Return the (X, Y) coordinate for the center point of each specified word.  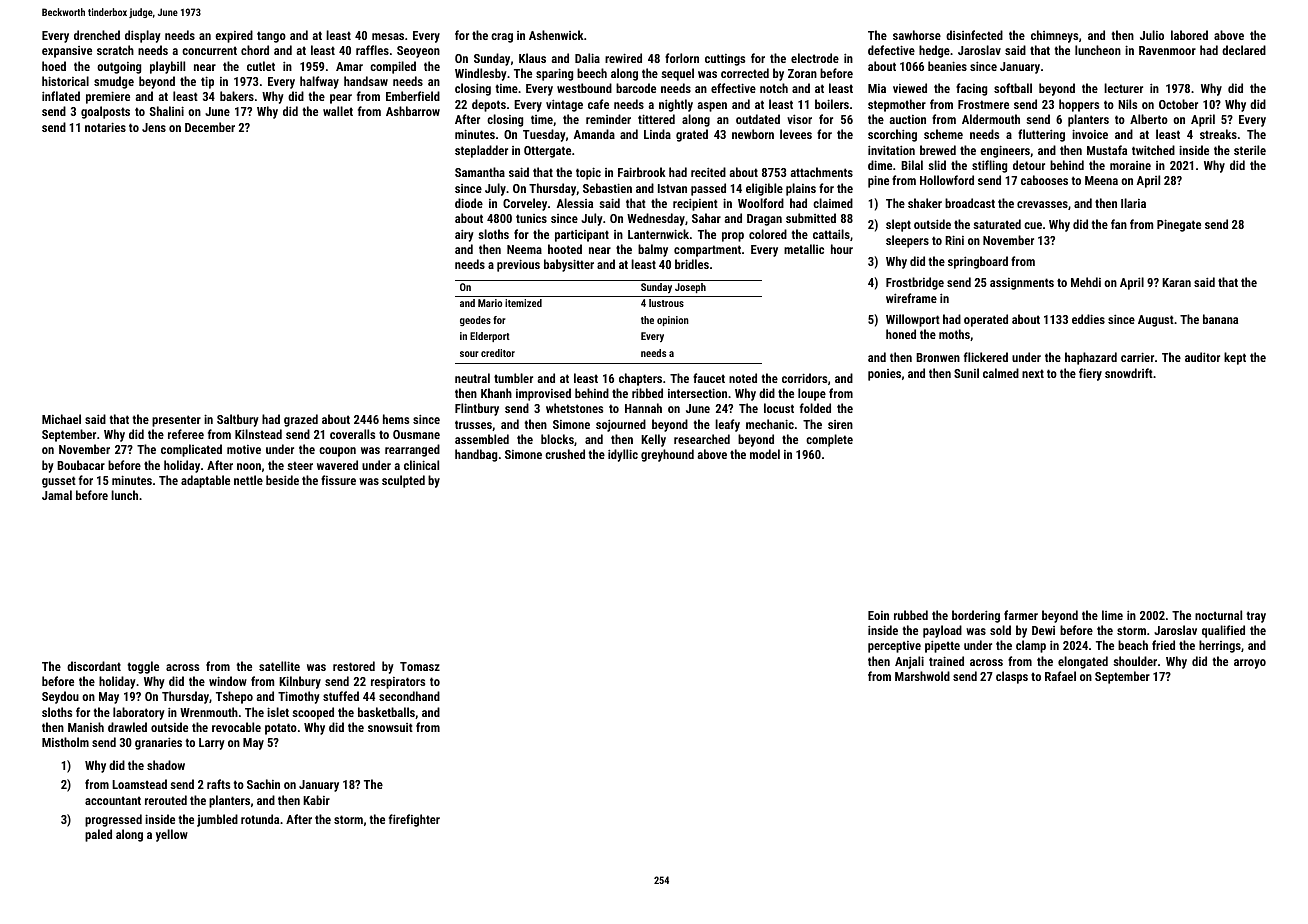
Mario (490, 303)
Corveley (525, 204)
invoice (1090, 134)
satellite (279, 666)
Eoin (878, 615)
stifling (989, 166)
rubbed (911, 615)
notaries (105, 127)
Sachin (263, 784)
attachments (822, 172)
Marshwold (922, 676)
